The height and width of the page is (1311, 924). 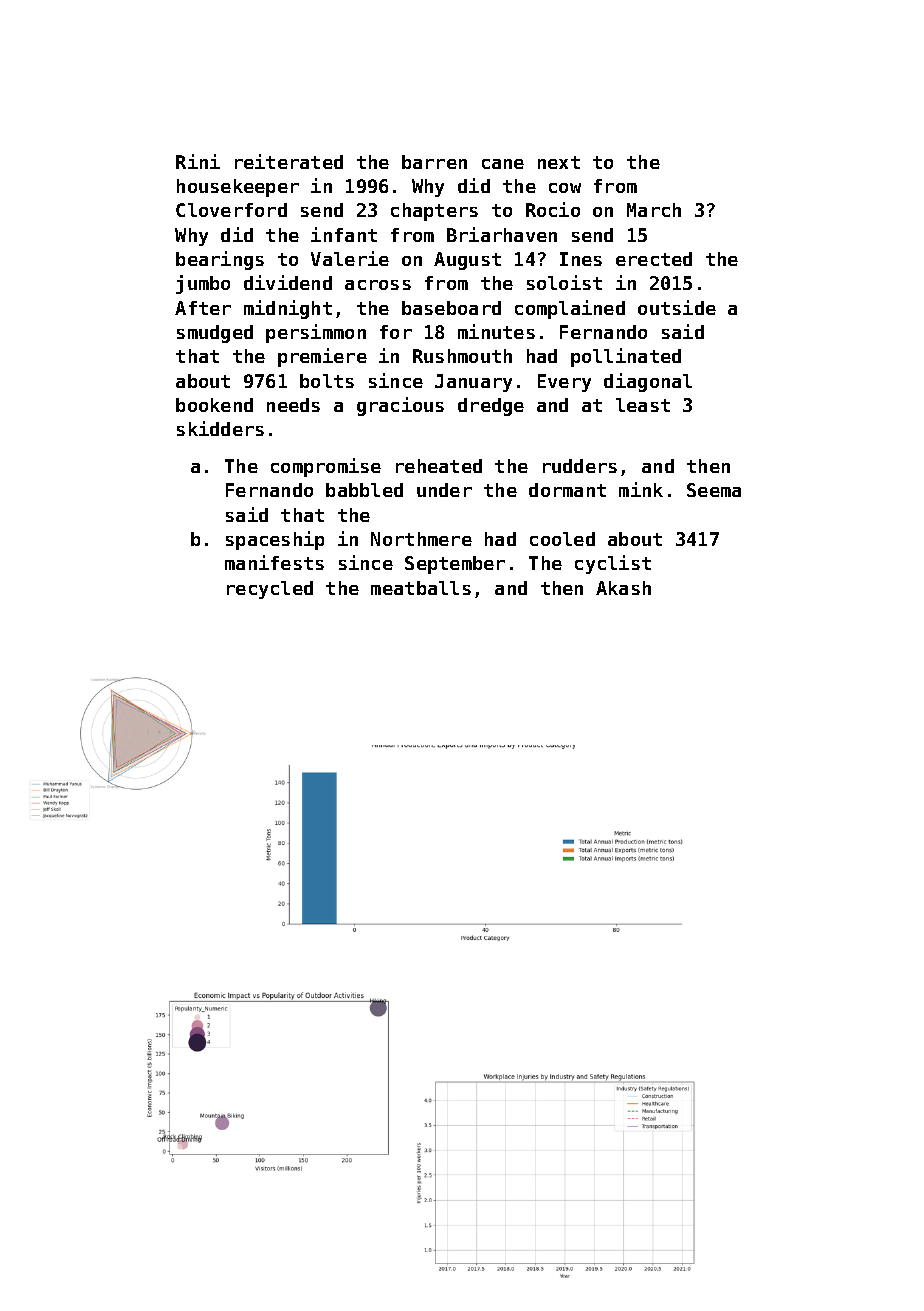 I want to click on outside, so click(x=677, y=307).
